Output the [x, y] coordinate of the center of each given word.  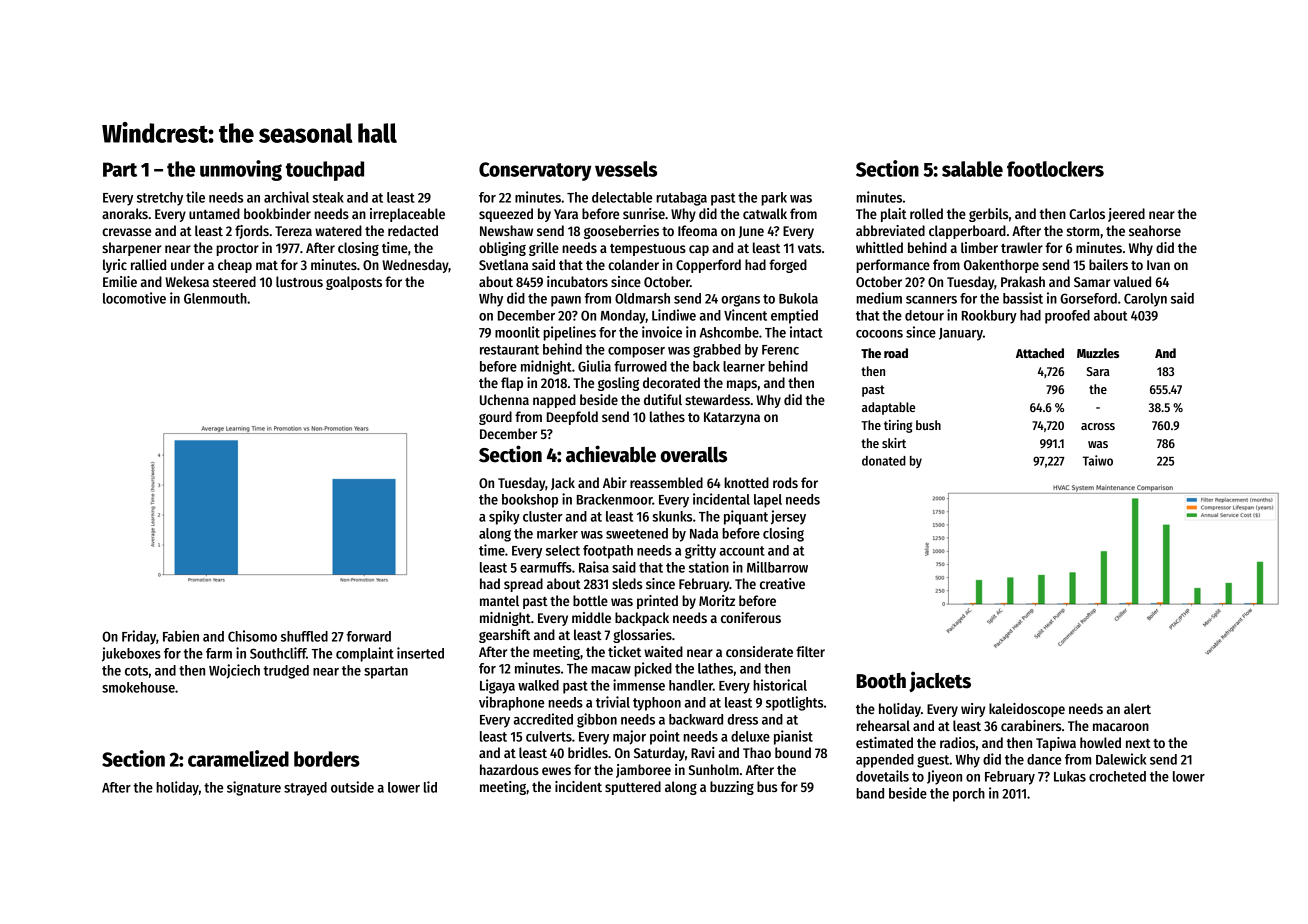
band [870, 793]
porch [969, 795]
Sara [1098, 371]
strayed [305, 789]
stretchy [160, 199]
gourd [495, 418]
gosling [618, 384]
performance [893, 266]
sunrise [644, 213]
